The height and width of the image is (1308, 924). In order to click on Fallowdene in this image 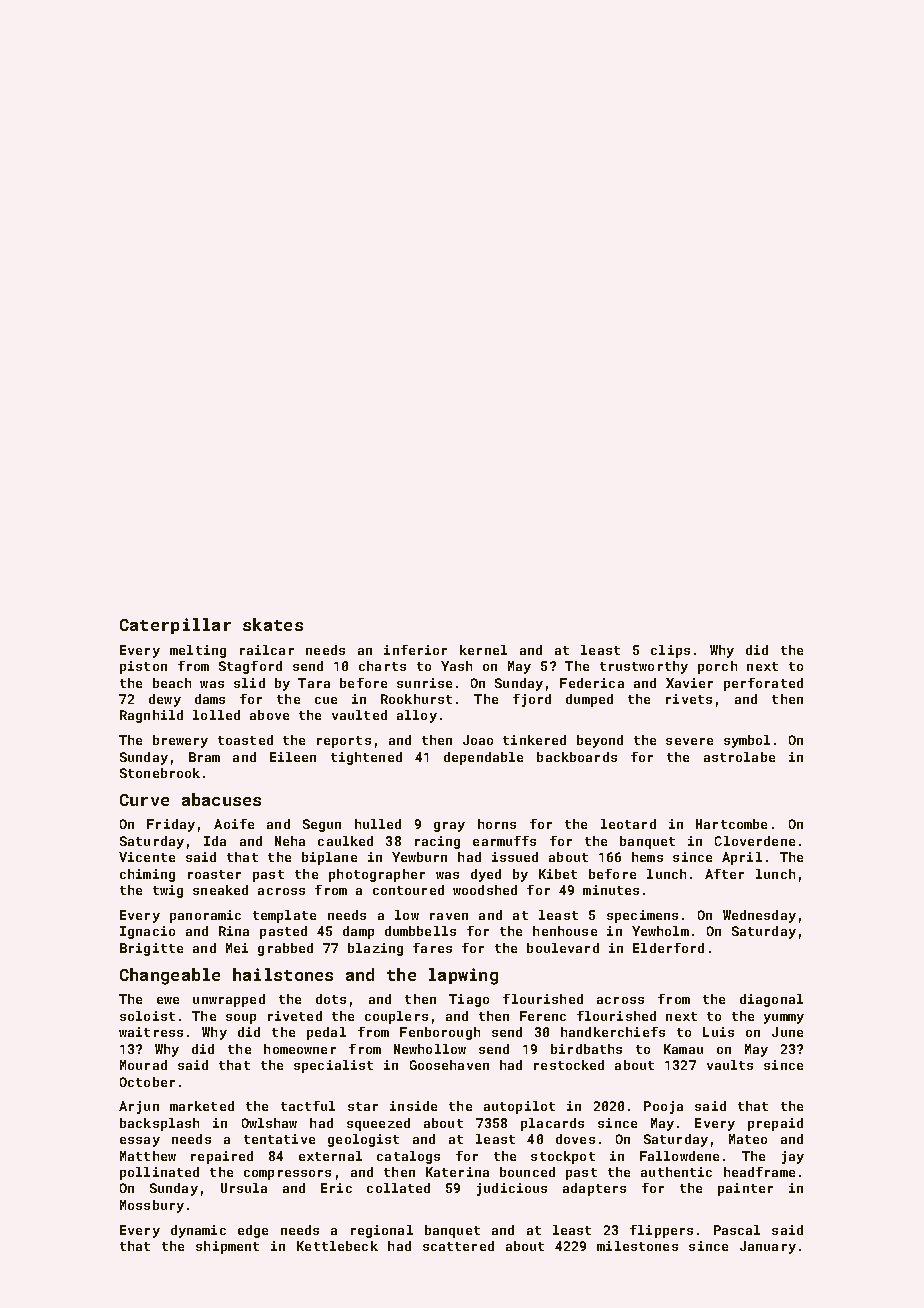, I will do `click(679, 1156)`.
